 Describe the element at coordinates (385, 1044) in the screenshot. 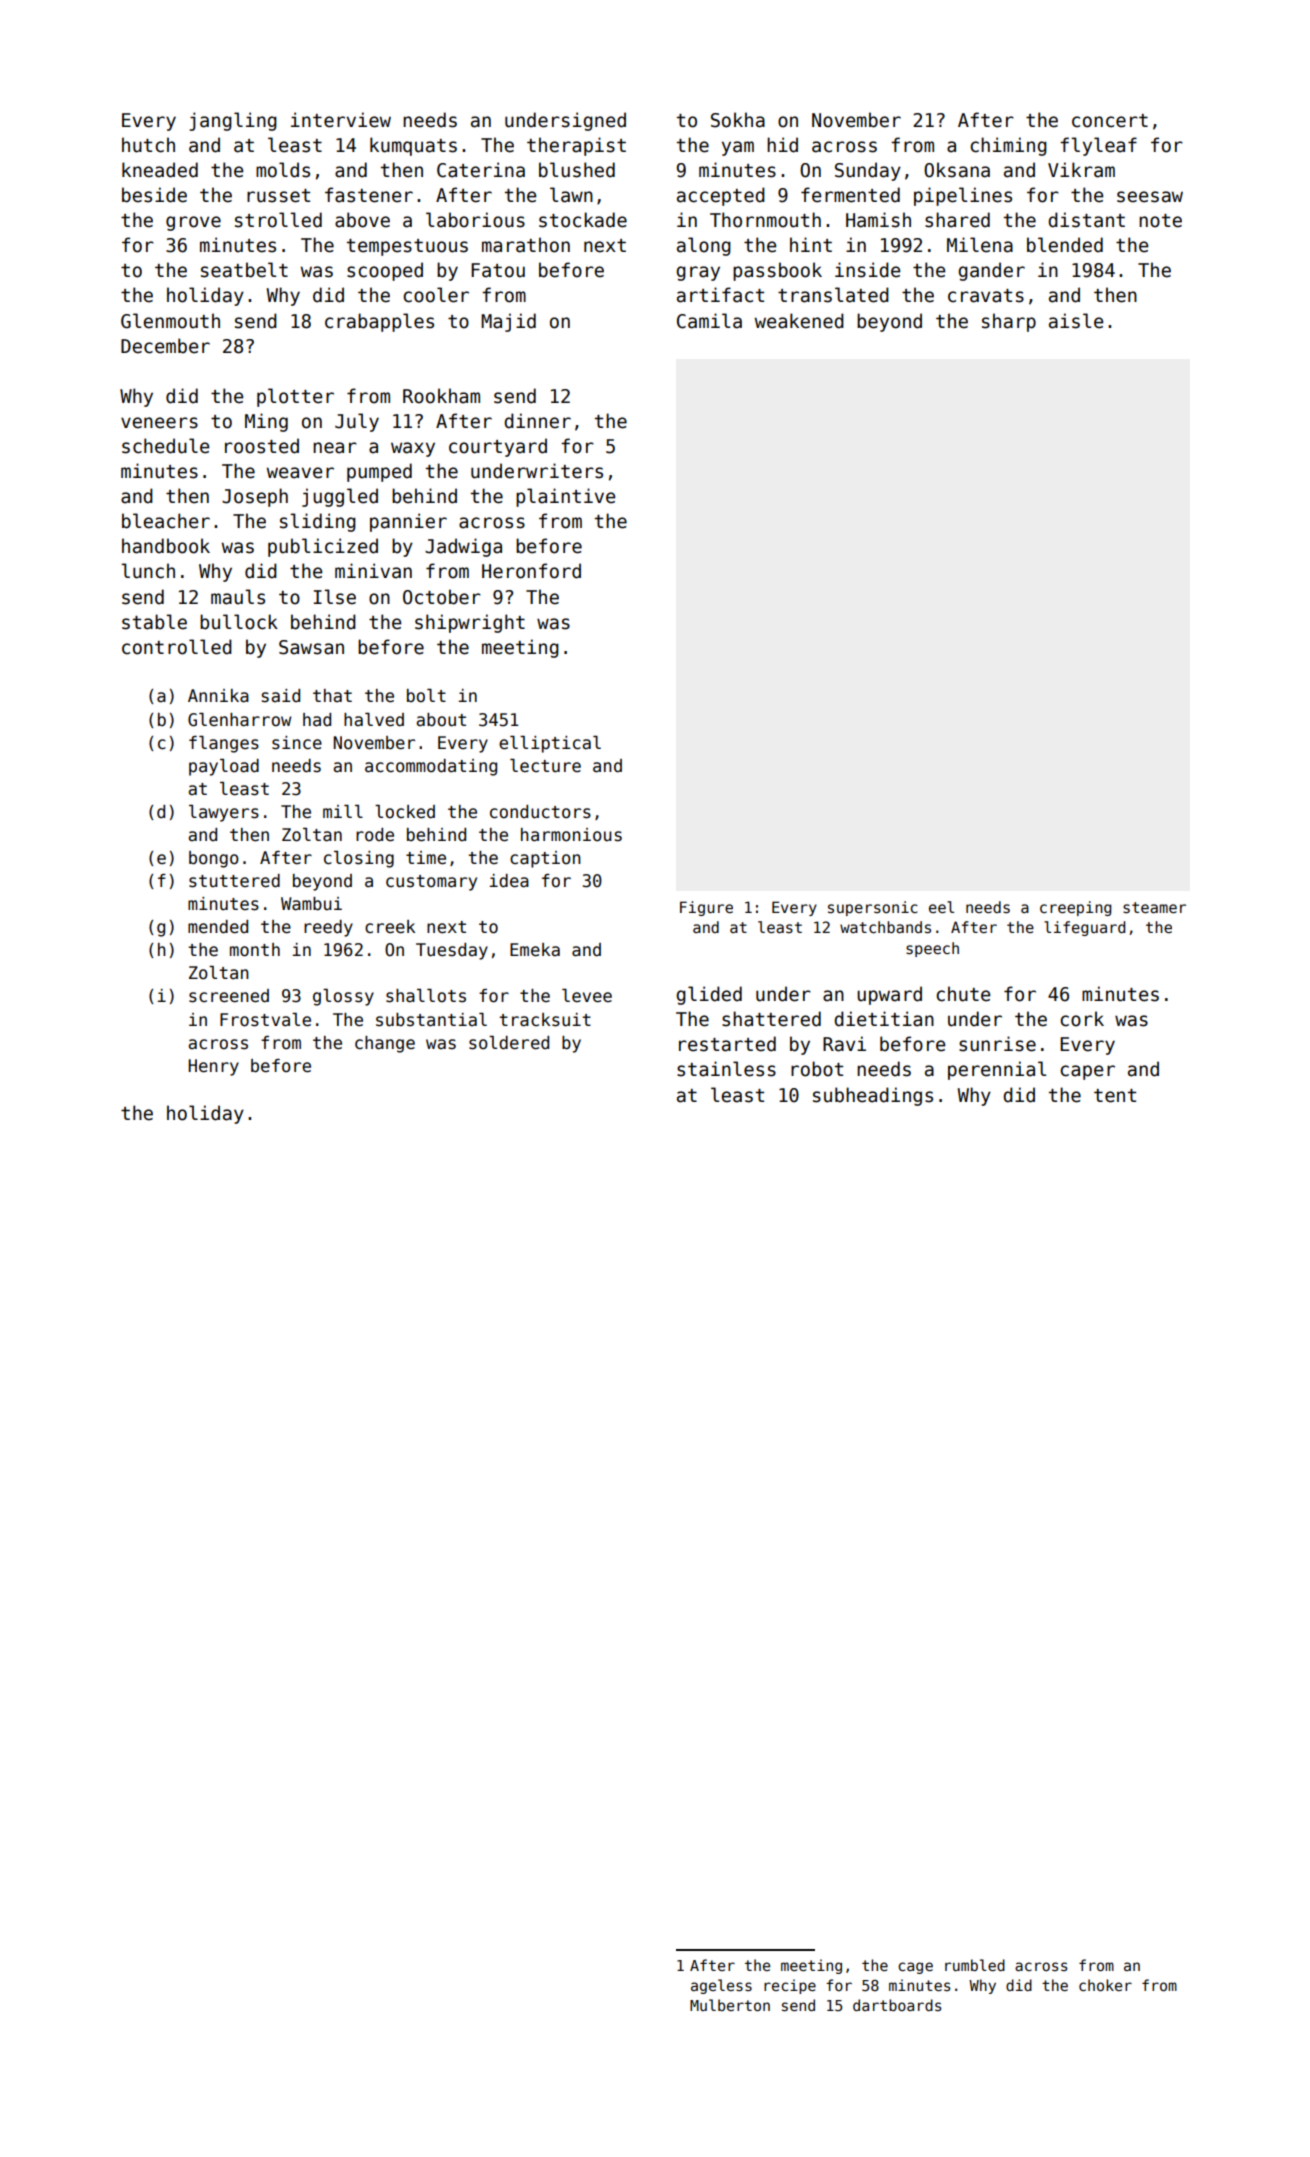

I see `change` at that location.
